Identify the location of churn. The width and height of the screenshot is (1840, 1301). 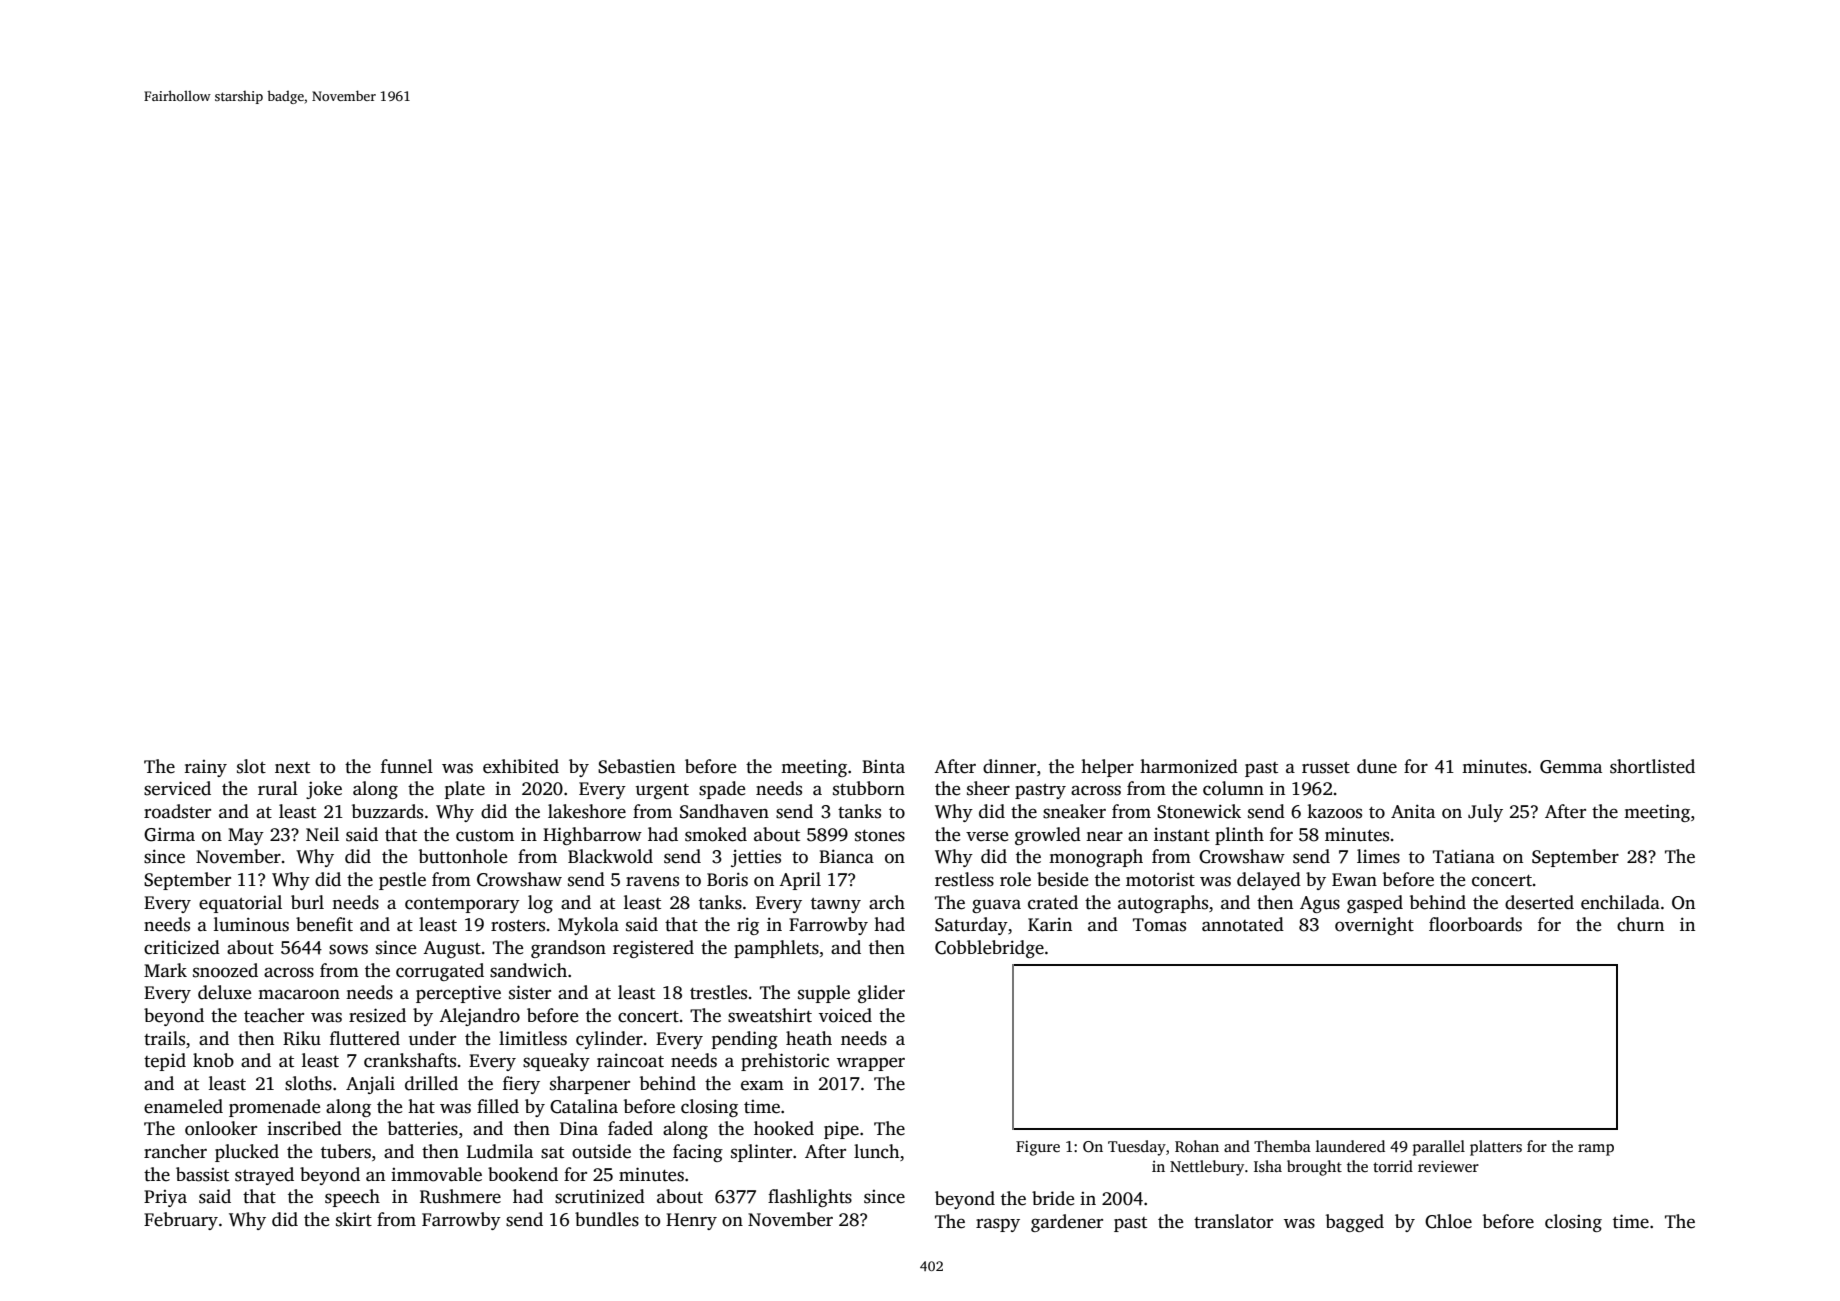
(1640, 924).
